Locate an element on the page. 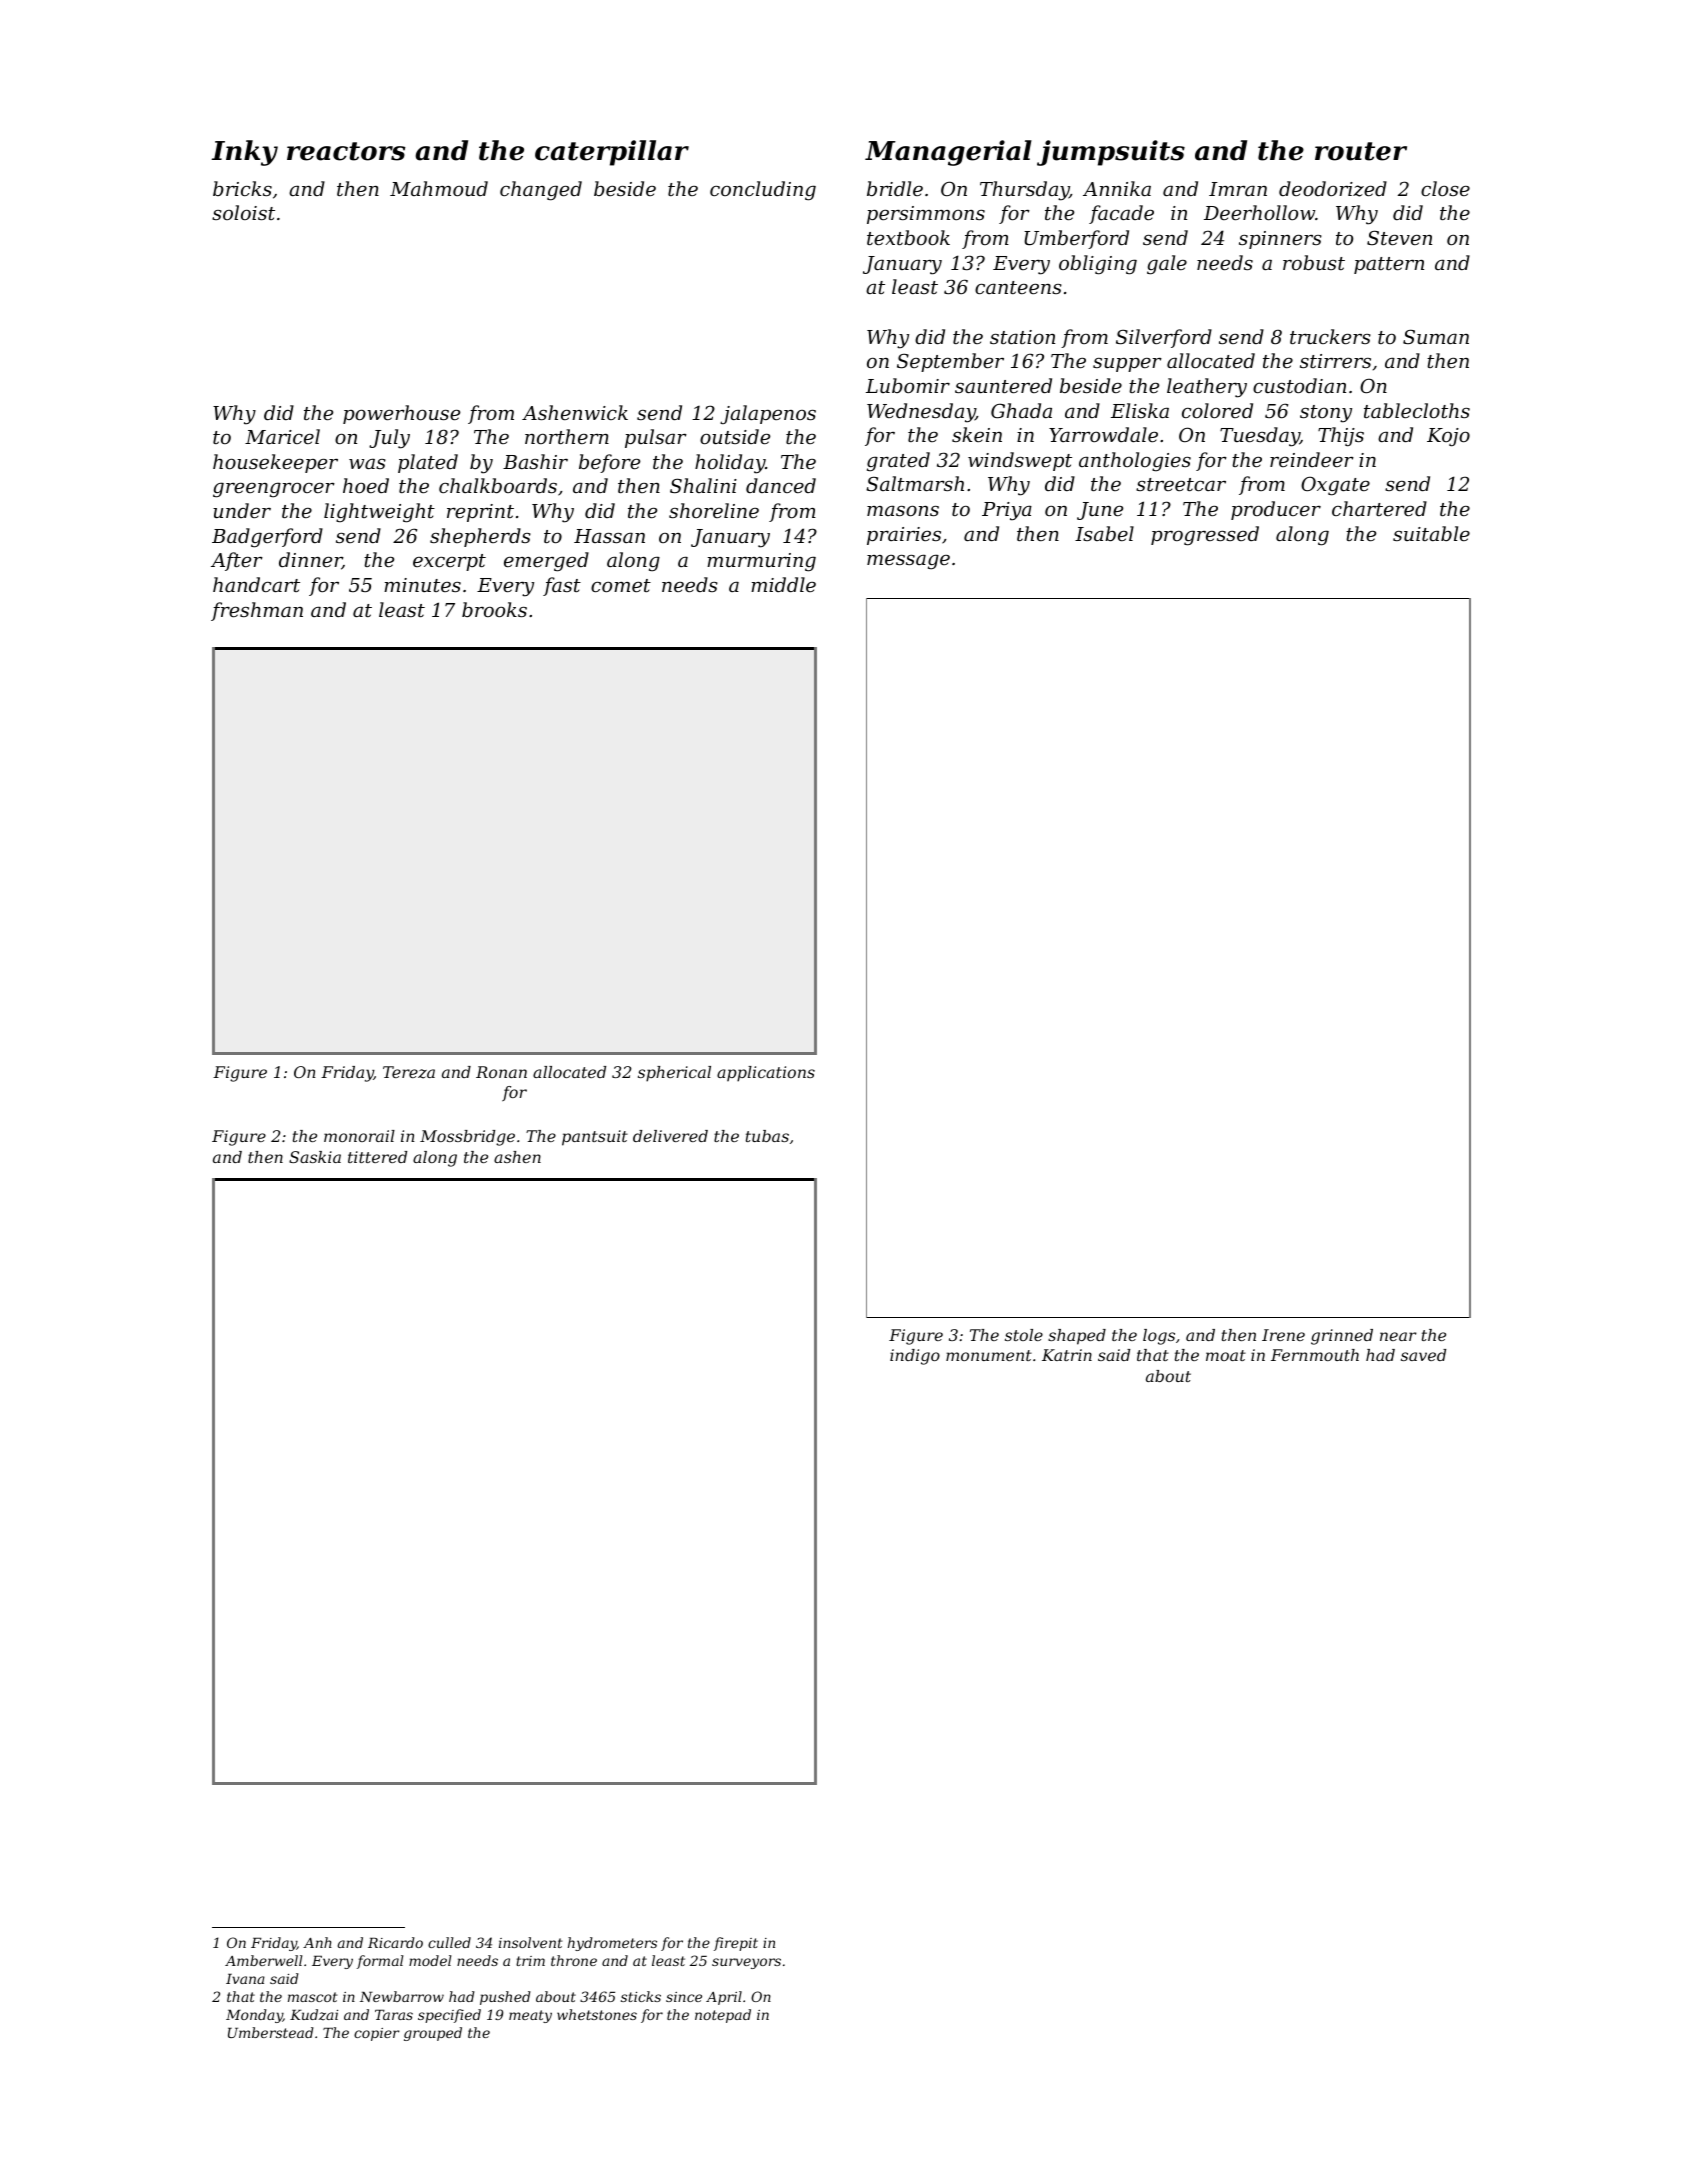 The image size is (1683, 2178). Irene is located at coordinates (1283, 1335).
